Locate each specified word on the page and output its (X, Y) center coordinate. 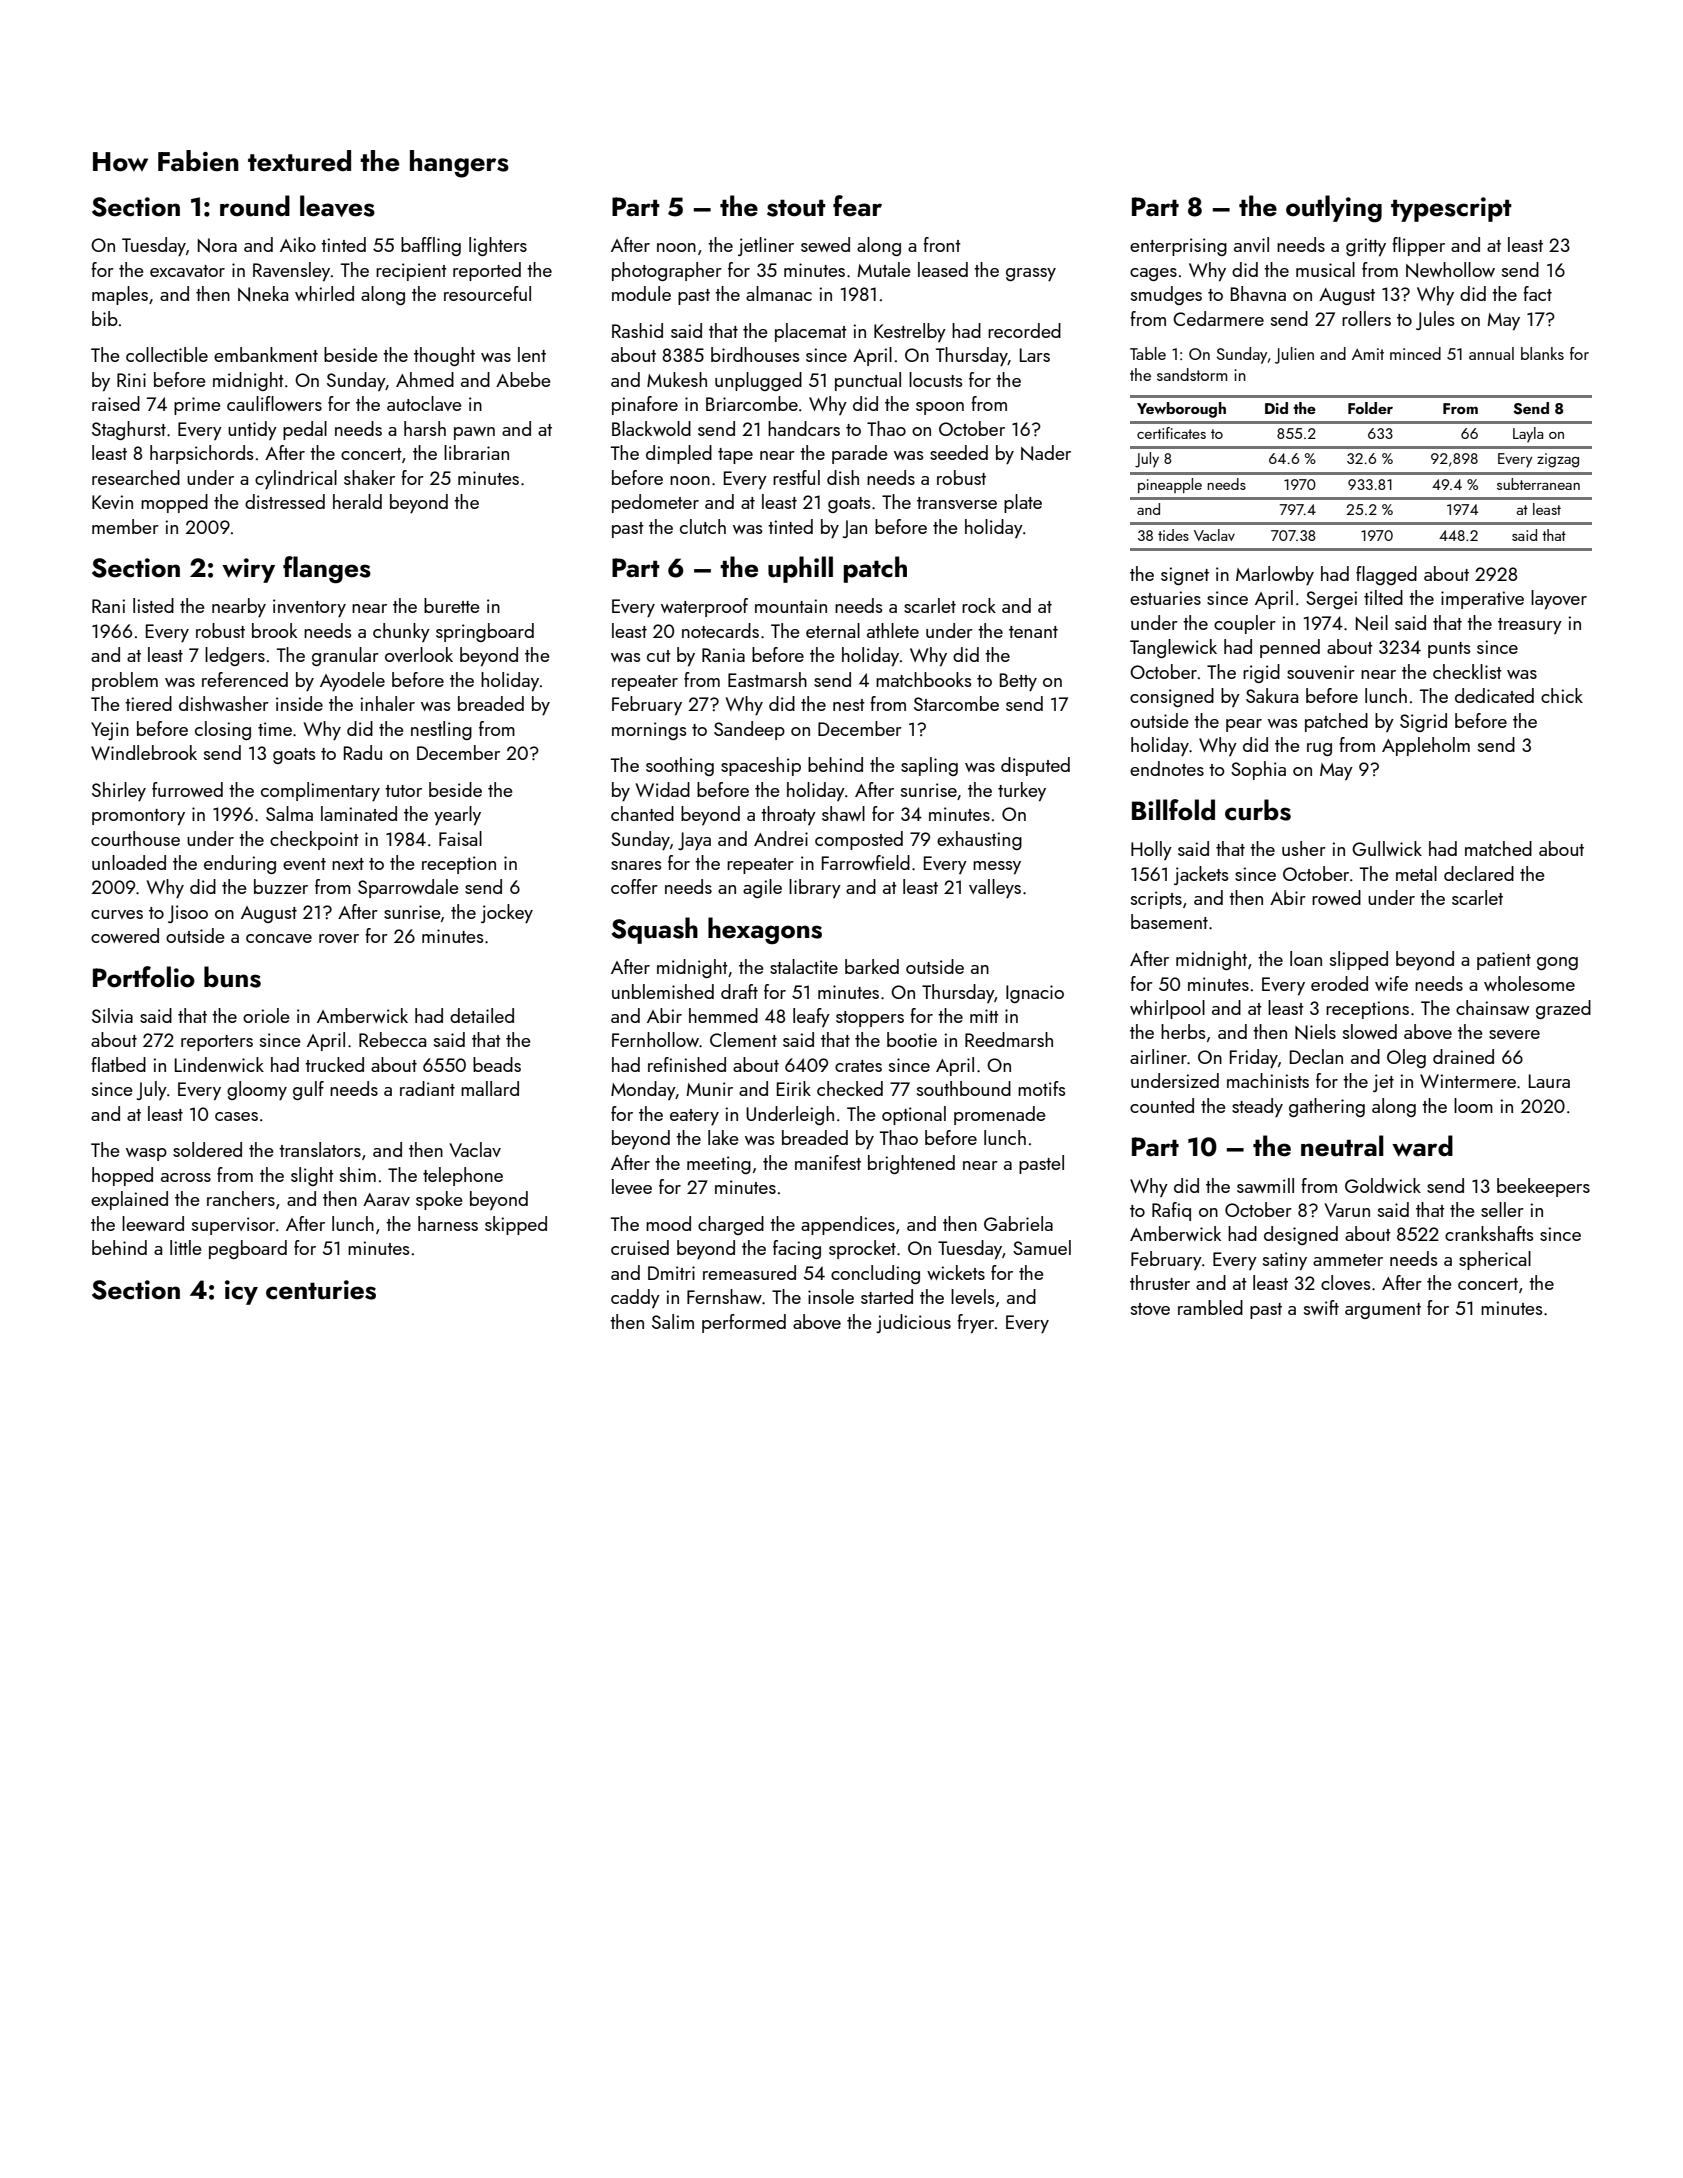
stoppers (870, 1019)
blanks (1542, 353)
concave (279, 938)
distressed (285, 501)
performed (744, 1323)
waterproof (704, 607)
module (641, 293)
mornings (649, 731)
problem (125, 681)
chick (1562, 695)
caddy (635, 1298)
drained (1463, 1056)
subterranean (1538, 484)
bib (105, 318)
